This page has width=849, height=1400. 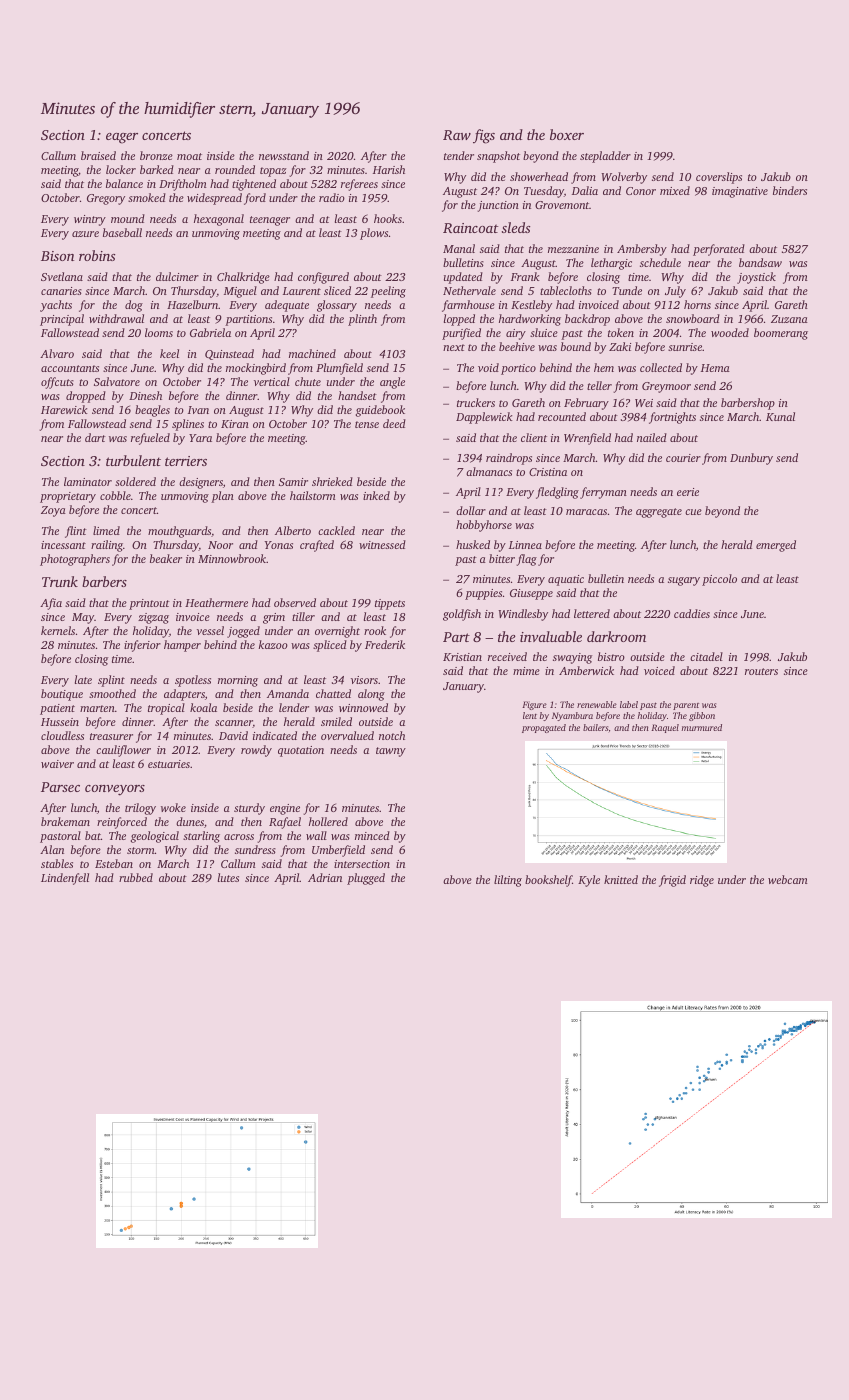 I want to click on Kunal, so click(x=780, y=416).
